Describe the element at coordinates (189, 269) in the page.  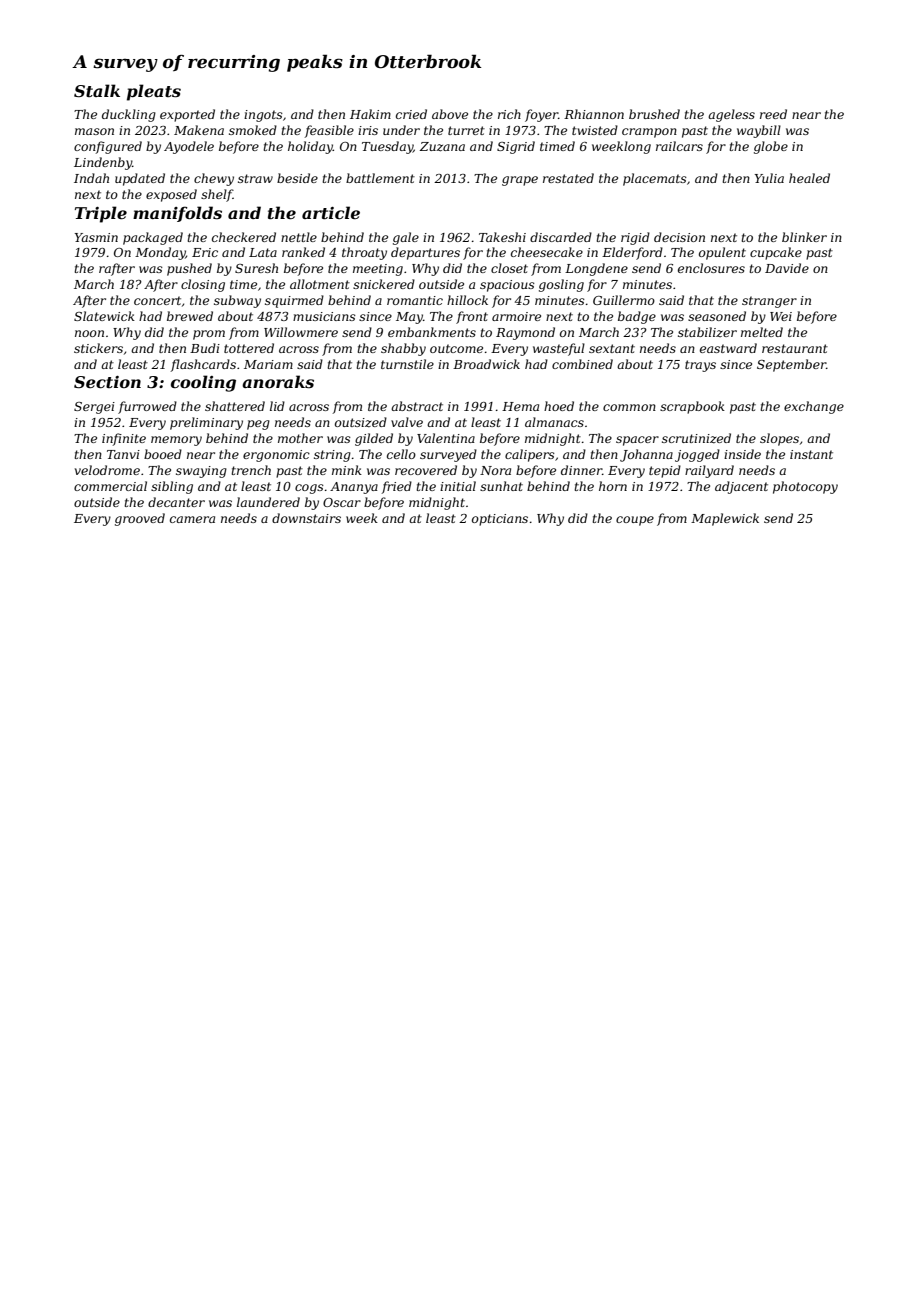
I see `pushed` at that location.
